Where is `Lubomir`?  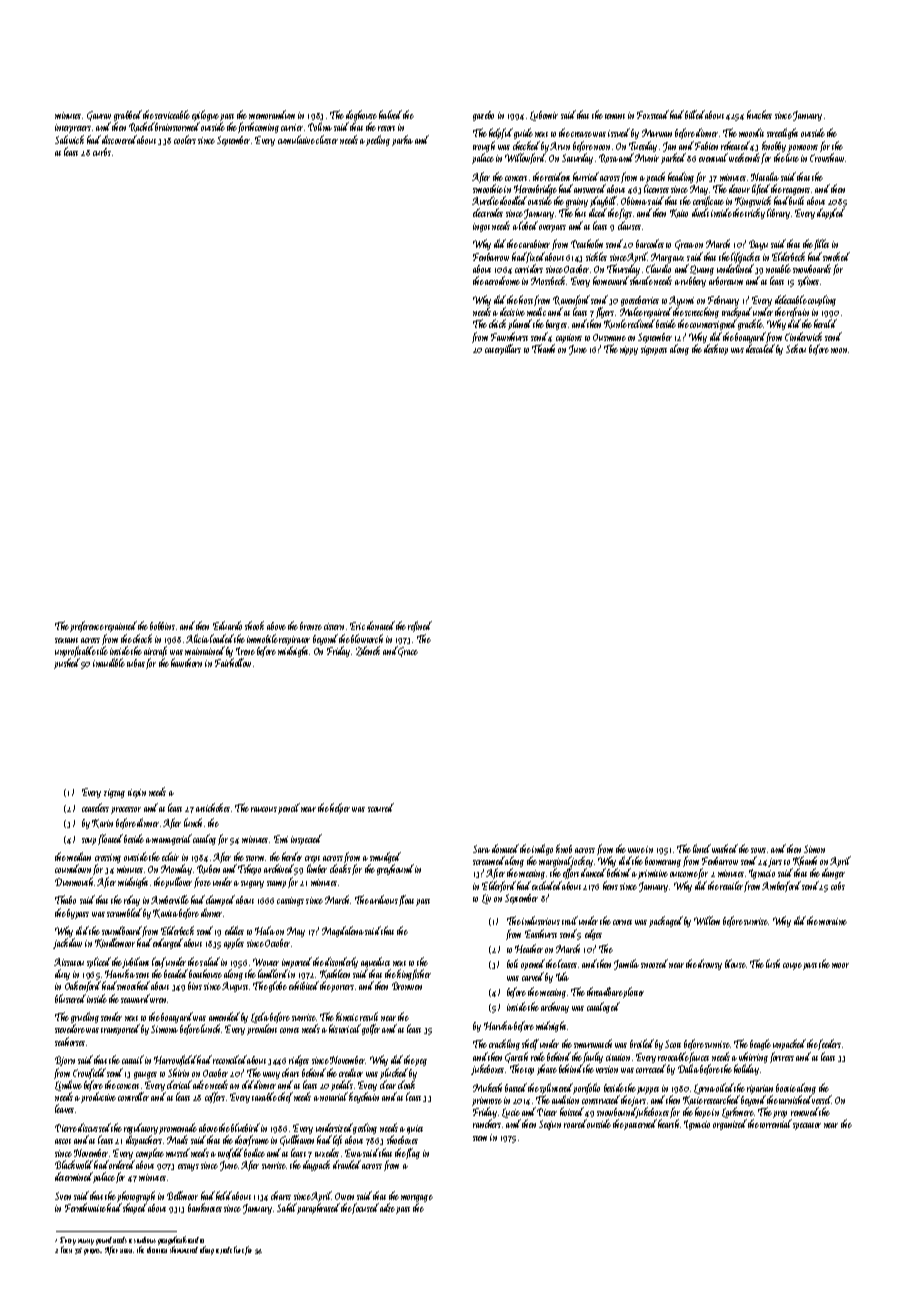 Lubomir is located at coordinates (544, 116).
